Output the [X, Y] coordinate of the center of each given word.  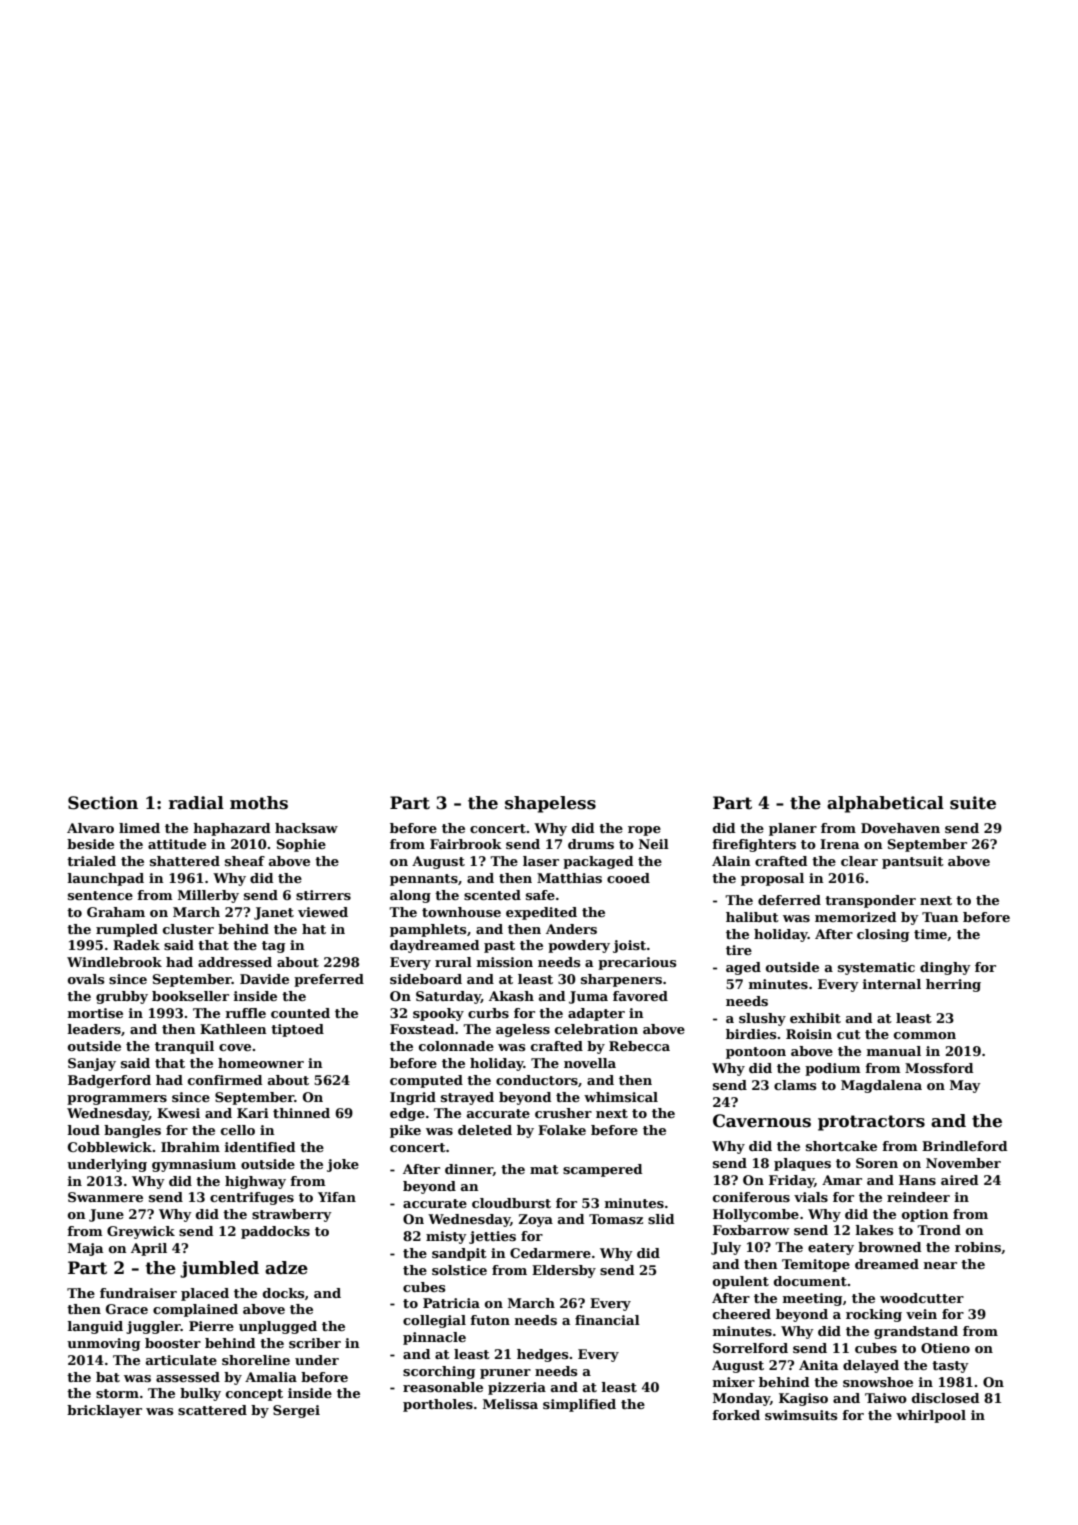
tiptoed [297, 1030]
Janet [274, 913]
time [930, 934]
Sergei [296, 1411]
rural [453, 962]
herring [953, 985]
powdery [579, 946]
